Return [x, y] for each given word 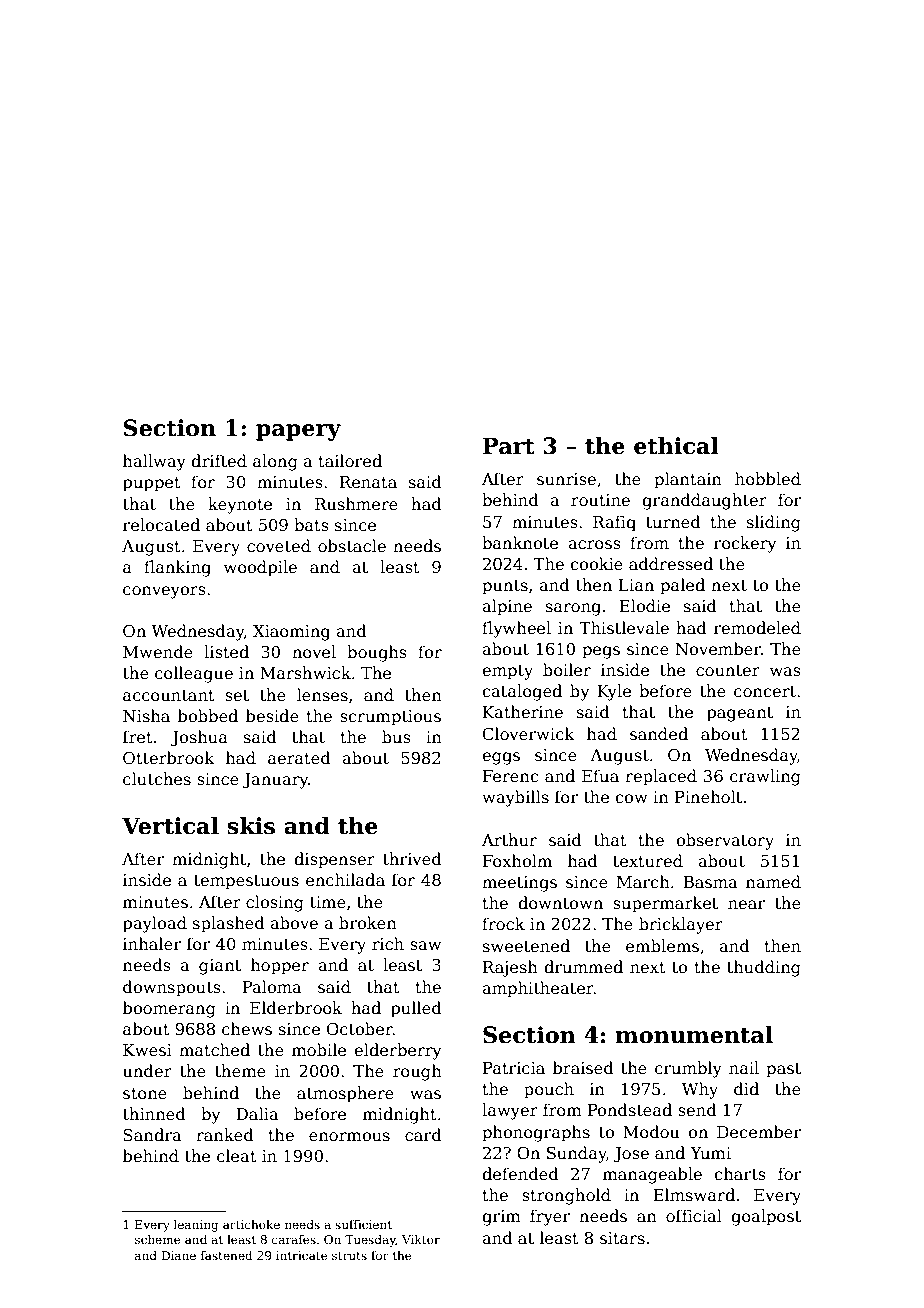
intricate [302, 1255]
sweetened [526, 946]
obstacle [352, 546]
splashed [229, 924]
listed [226, 652]
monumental [694, 1035]
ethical [676, 446]
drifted [219, 460]
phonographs [536, 1133]
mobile [319, 1050]
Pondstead [630, 1110]
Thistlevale [624, 628]
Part [509, 446]
